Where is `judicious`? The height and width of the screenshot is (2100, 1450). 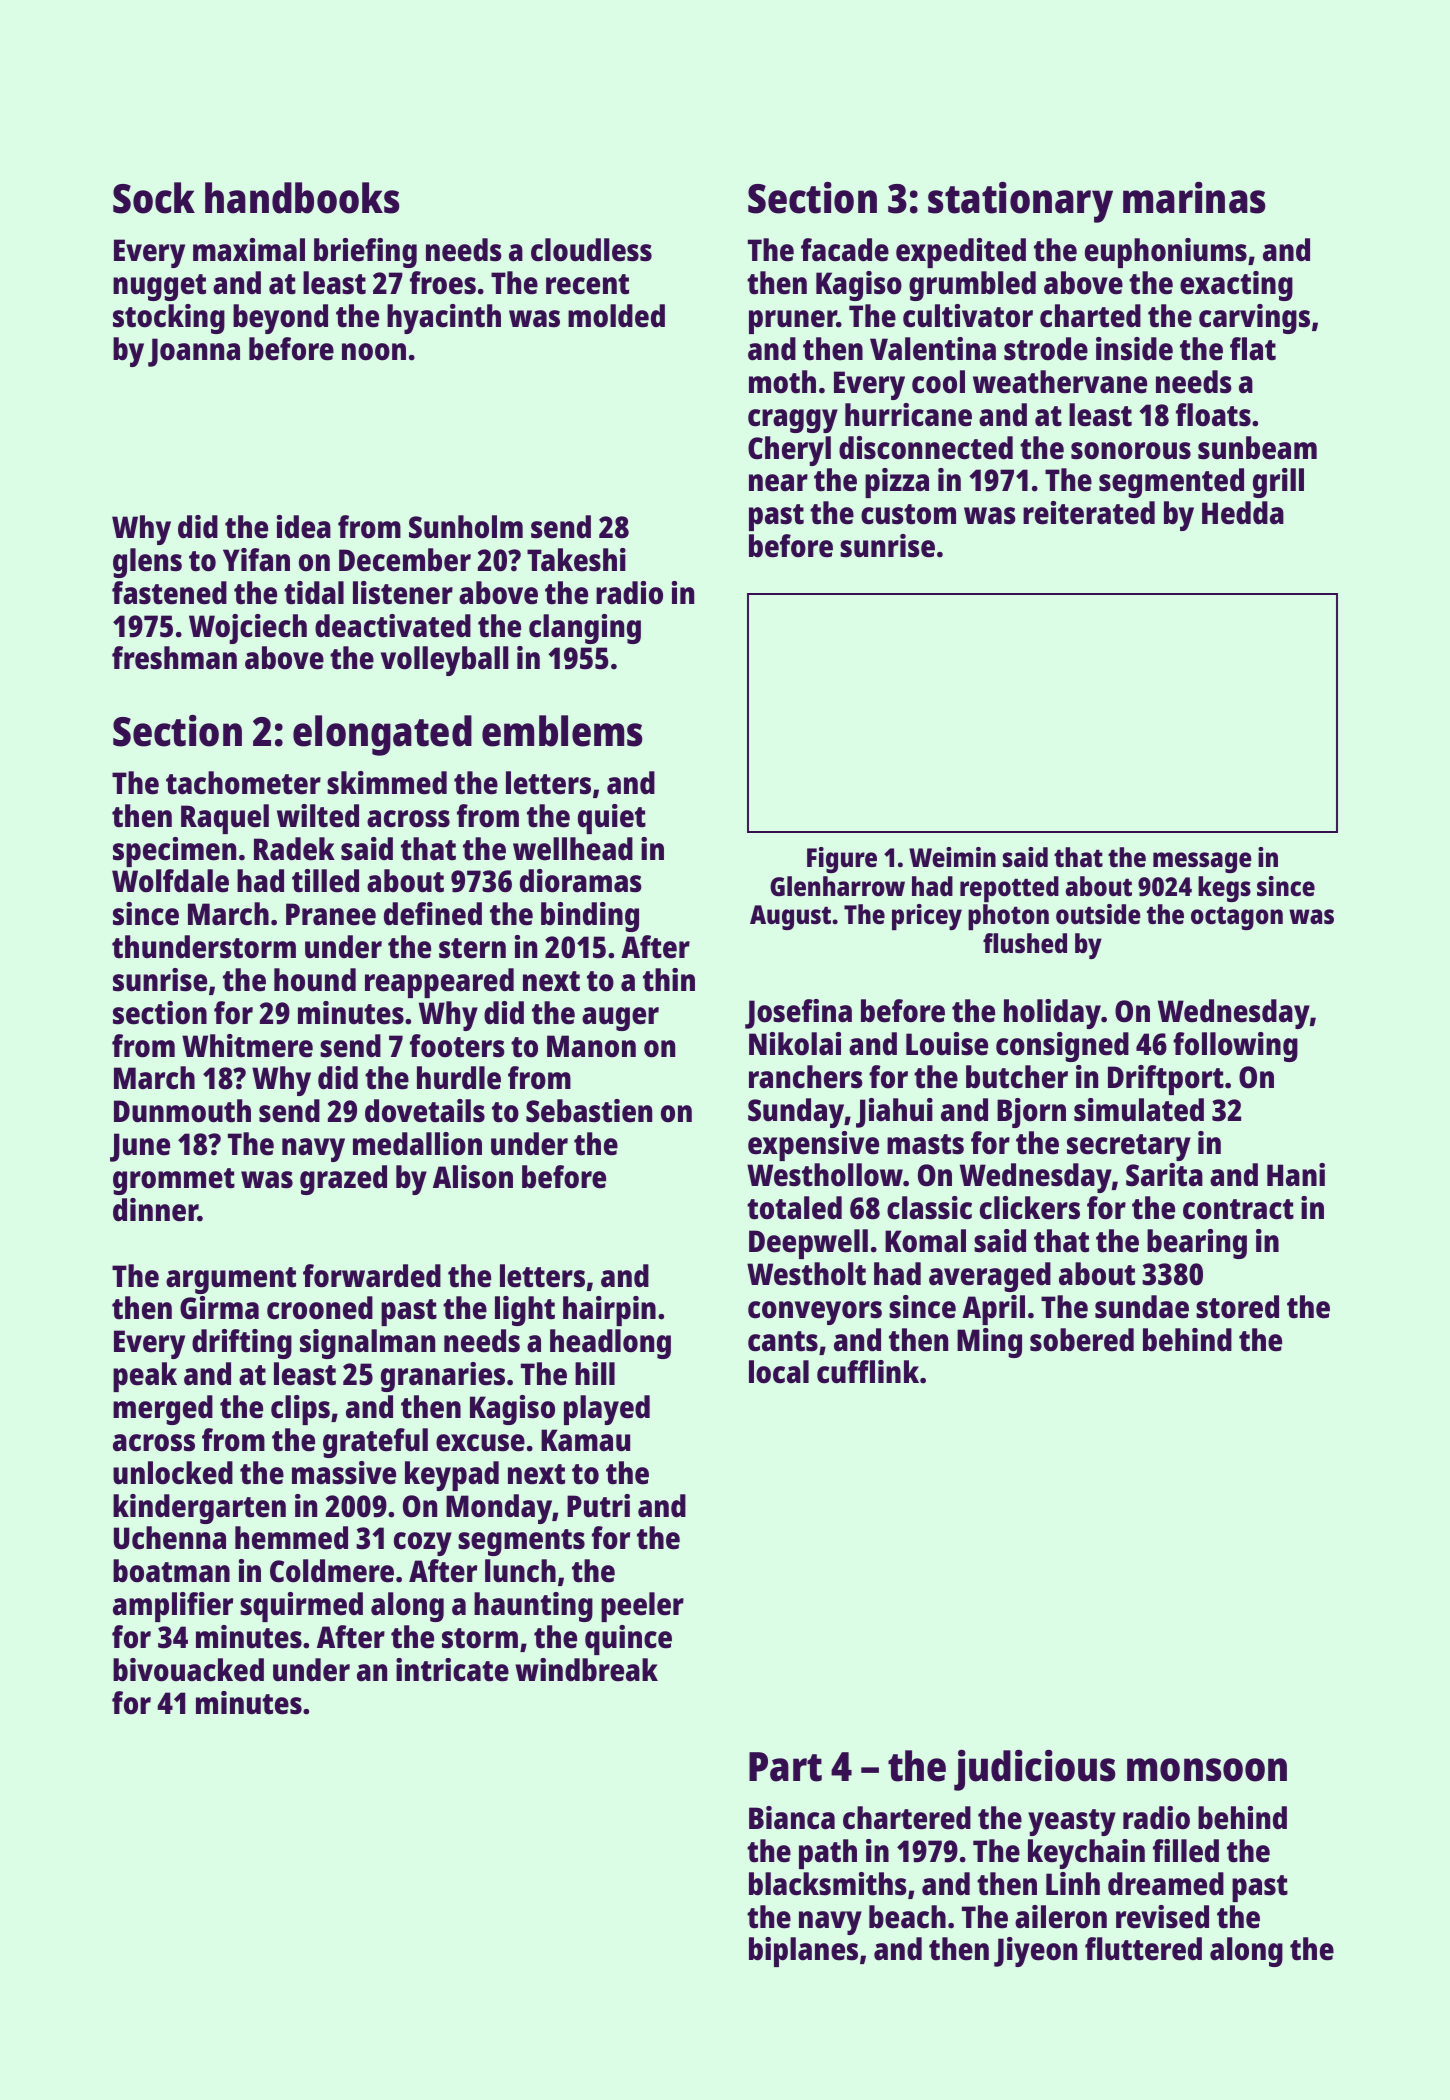 judicious is located at coordinates (1035, 1770).
